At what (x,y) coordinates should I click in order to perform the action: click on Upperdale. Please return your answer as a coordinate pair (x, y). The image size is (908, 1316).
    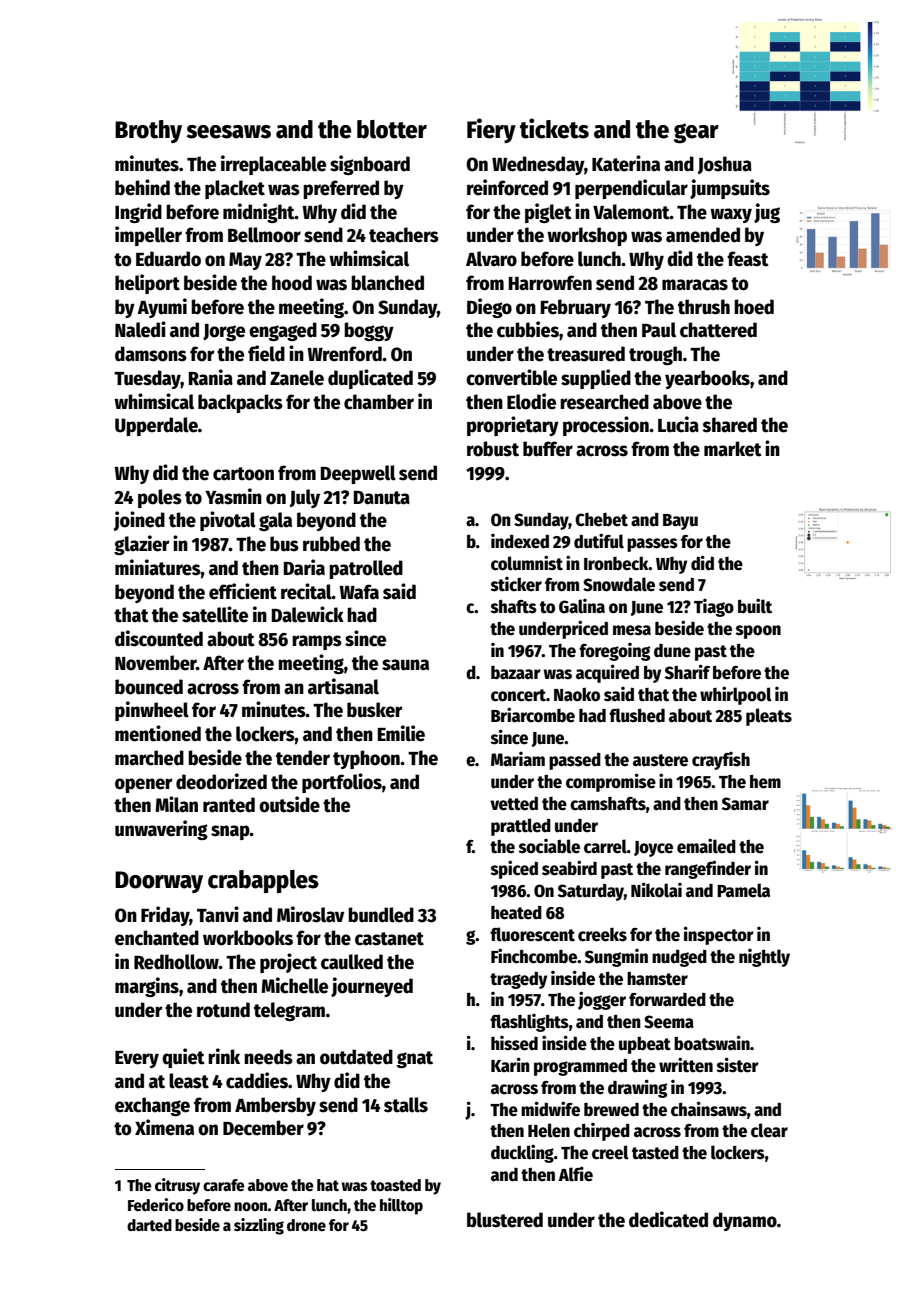
    Looking at the image, I should click on (156, 426).
